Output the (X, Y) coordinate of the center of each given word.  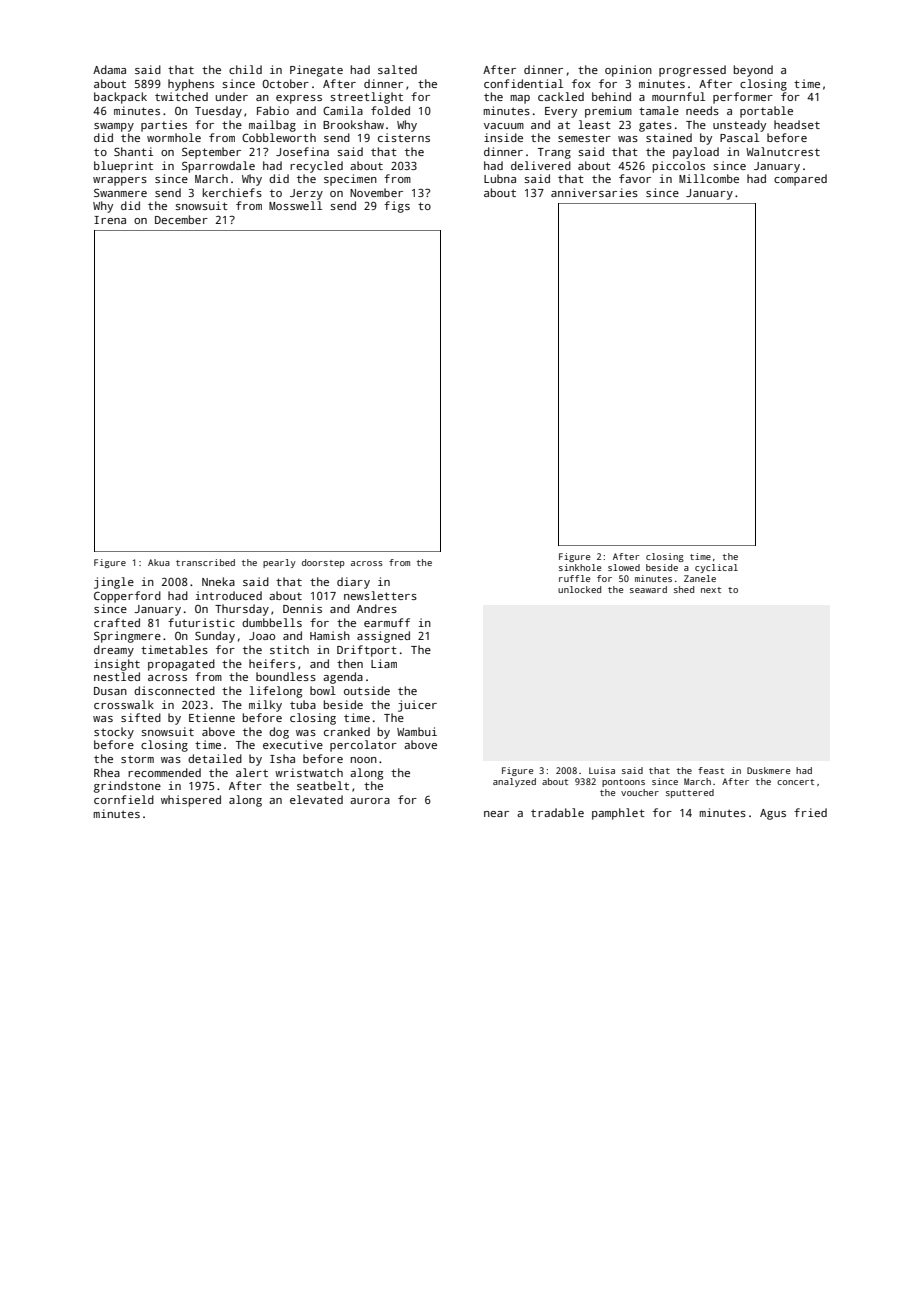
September (211, 153)
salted (397, 69)
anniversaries (594, 192)
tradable (557, 812)
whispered (191, 801)
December (181, 219)
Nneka (218, 581)
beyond (753, 71)
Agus (773, 814)
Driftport (367, 651)
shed (684, 589)
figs (397, 207)
